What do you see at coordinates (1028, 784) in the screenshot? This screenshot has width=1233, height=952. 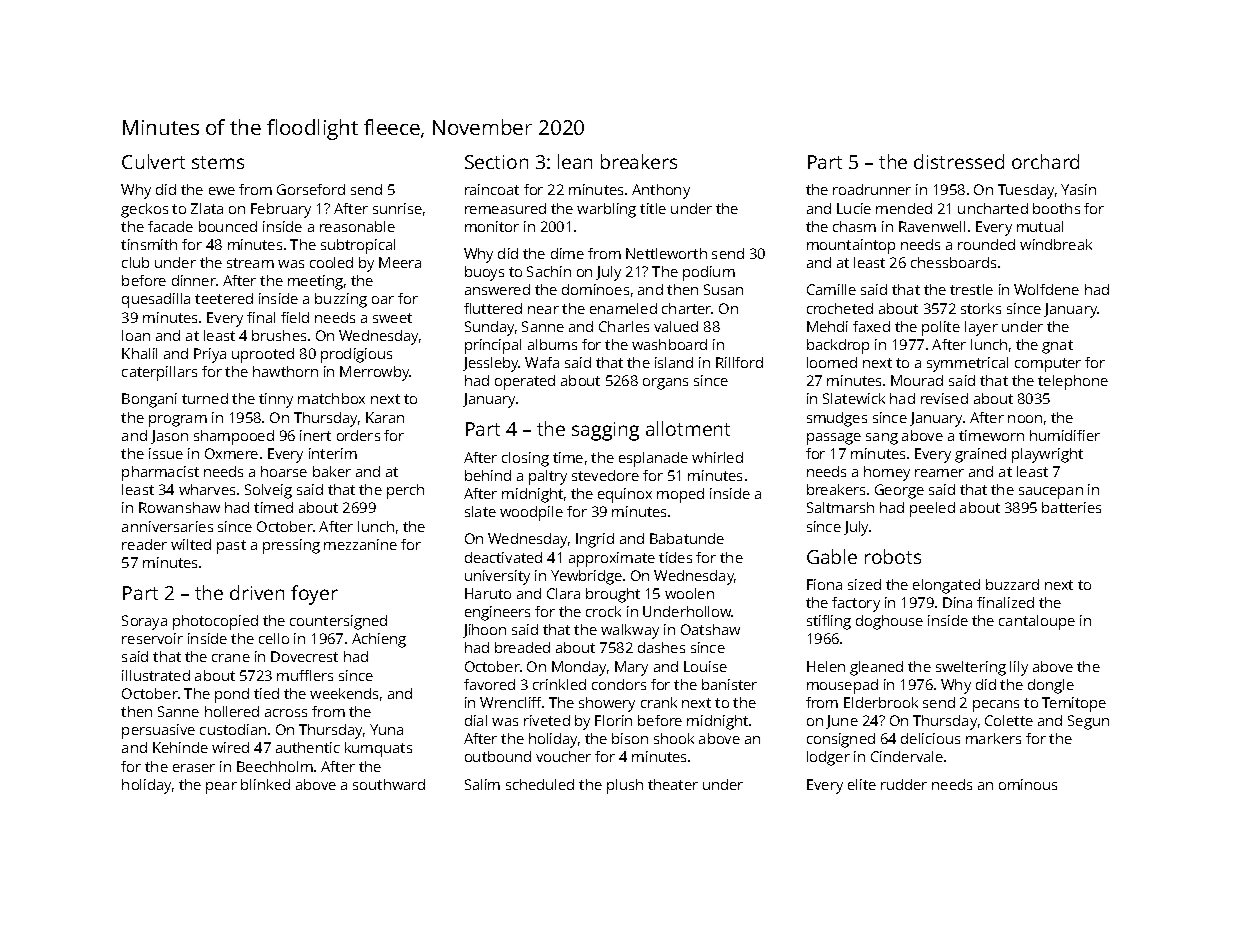 I see `ominous` at bounding box center [1028, 784].
